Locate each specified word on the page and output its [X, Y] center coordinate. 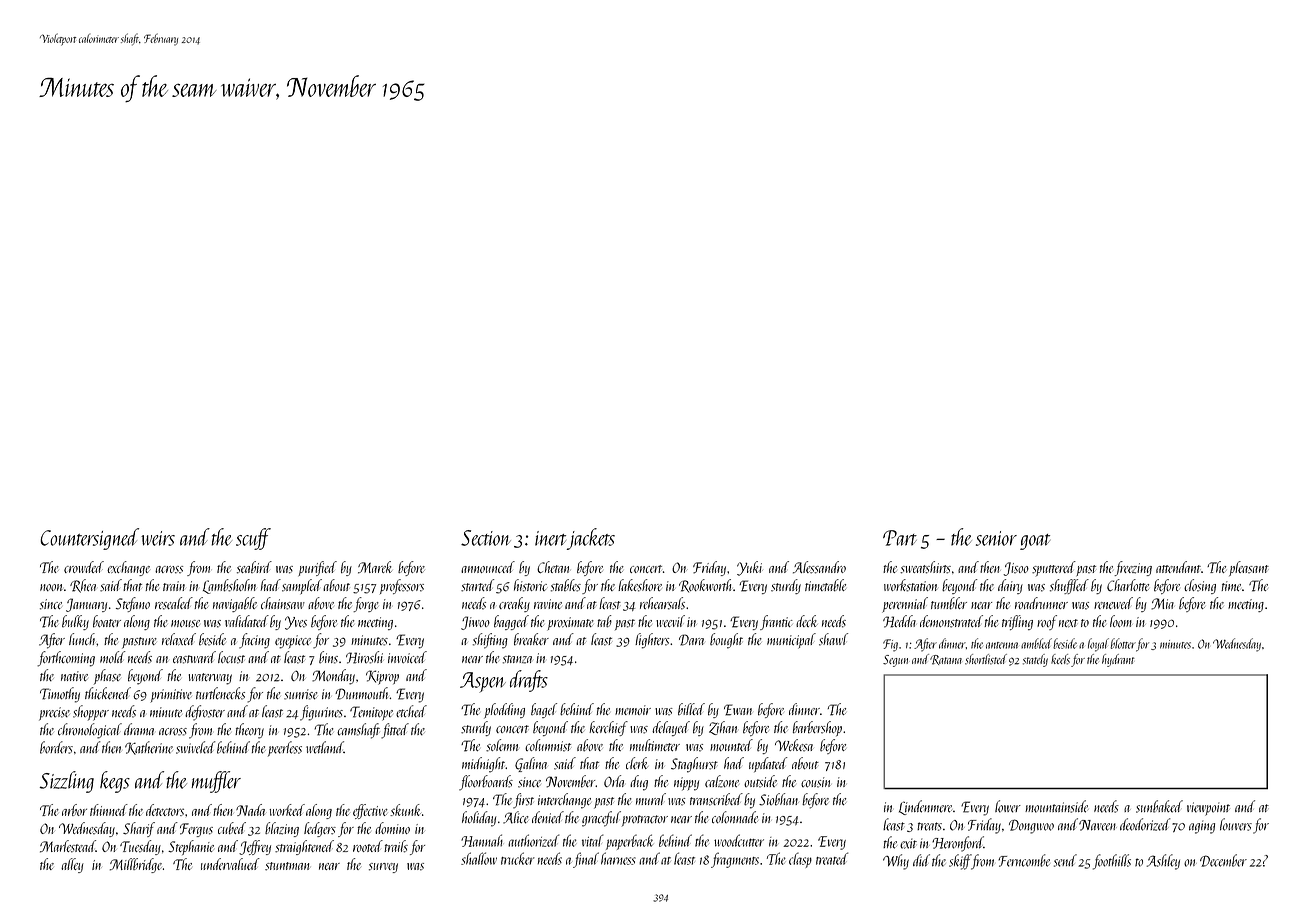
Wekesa [794, 745]
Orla [614, 781]
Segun [895, 661]
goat [1035, 542]
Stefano [133, 604]
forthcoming [66, 659]
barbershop [817, 728]
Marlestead [68, 846]
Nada [250, 810]
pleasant [1249, 568]
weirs [158, 538]
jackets [591, 539]
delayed [671, 728]
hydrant [1118, 660]
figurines [321, 713]
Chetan [553, 567]
